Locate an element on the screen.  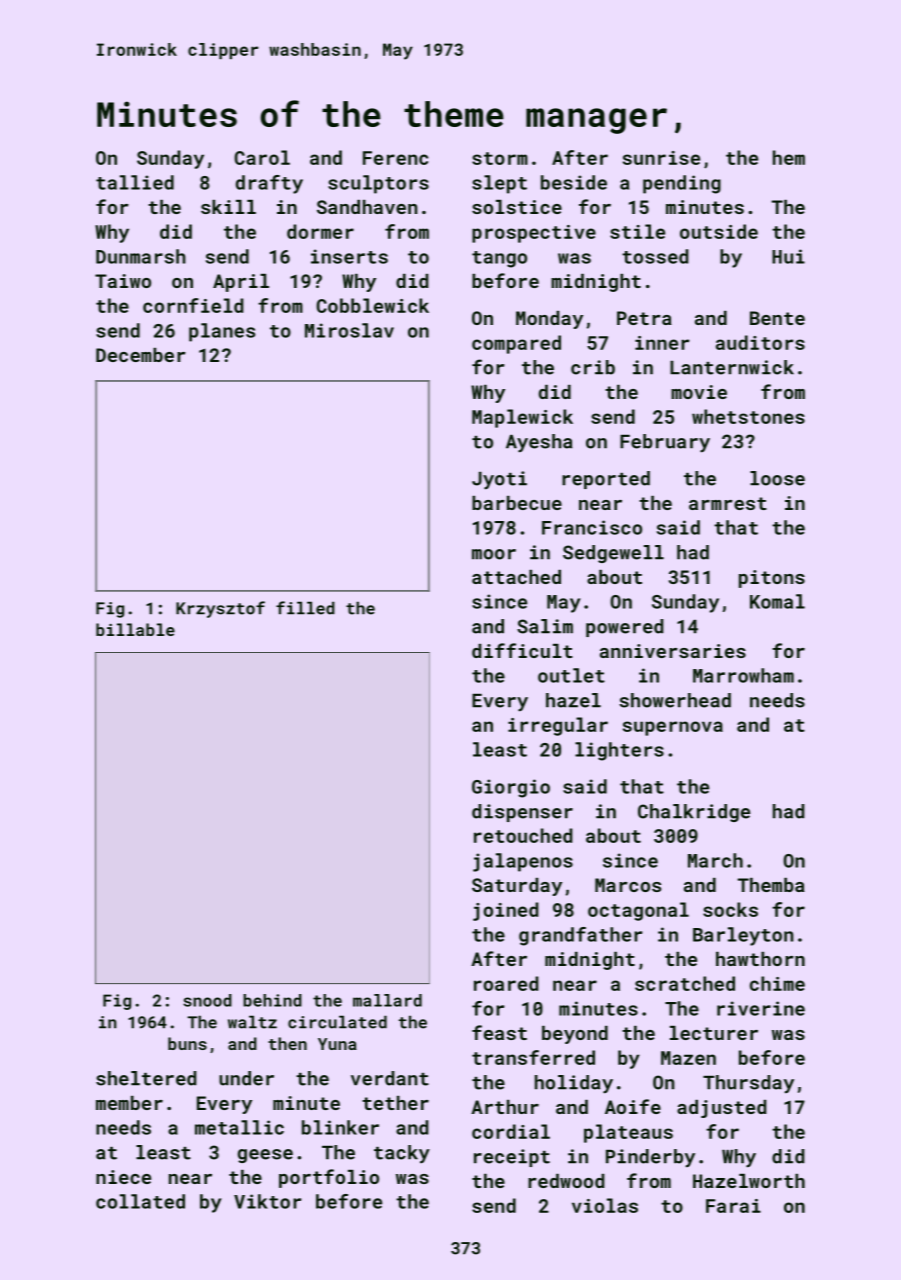
attached is located at coordinates (516, 577).
